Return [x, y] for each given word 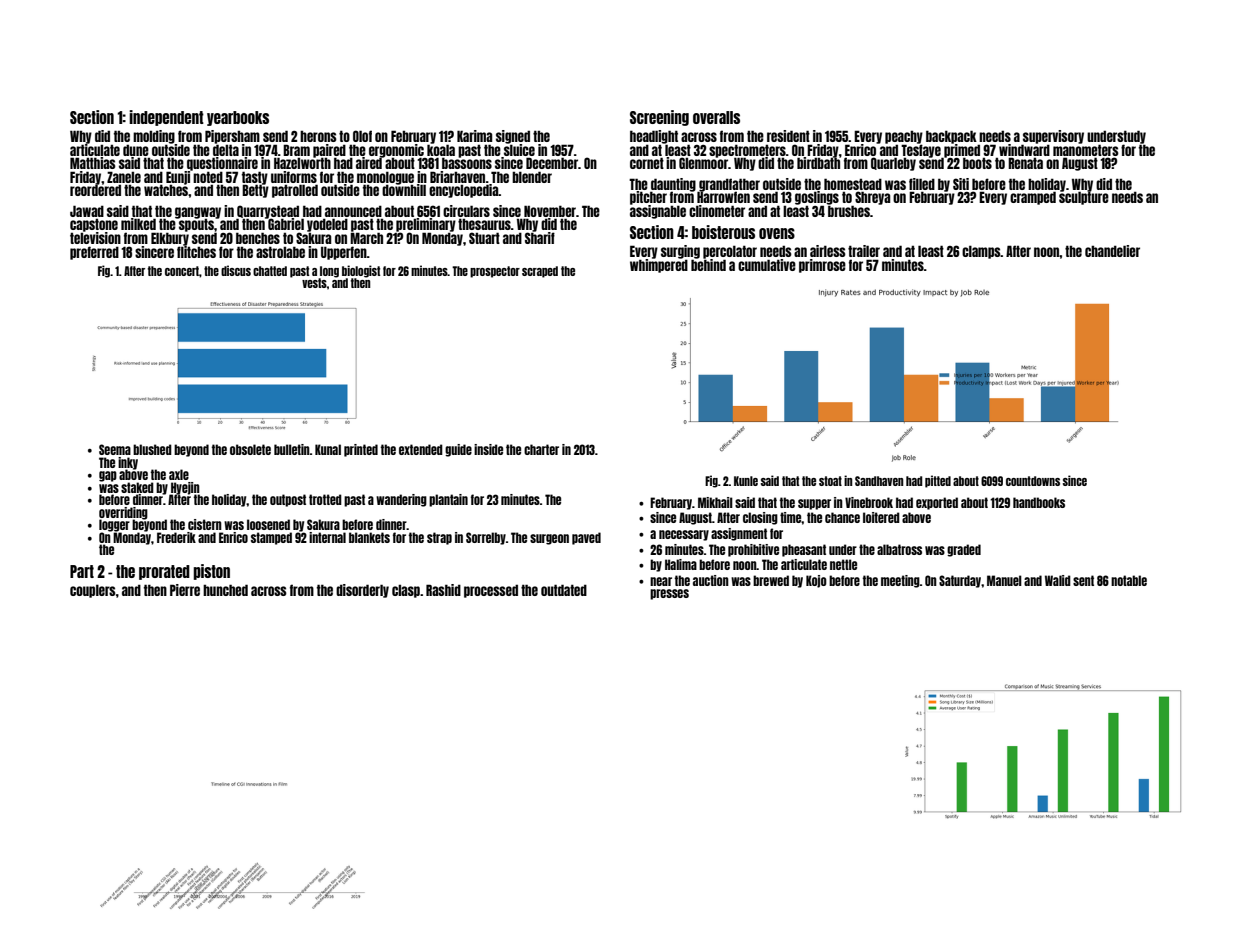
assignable [658, 212]
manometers [1086, 150]
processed [491, 591]
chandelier [1112, 251]
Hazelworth [302, 163]
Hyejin [185, 488]
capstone [94, 225]
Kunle [746, 481]
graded [964, 550]
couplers [93, 591]
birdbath [819, 163]
